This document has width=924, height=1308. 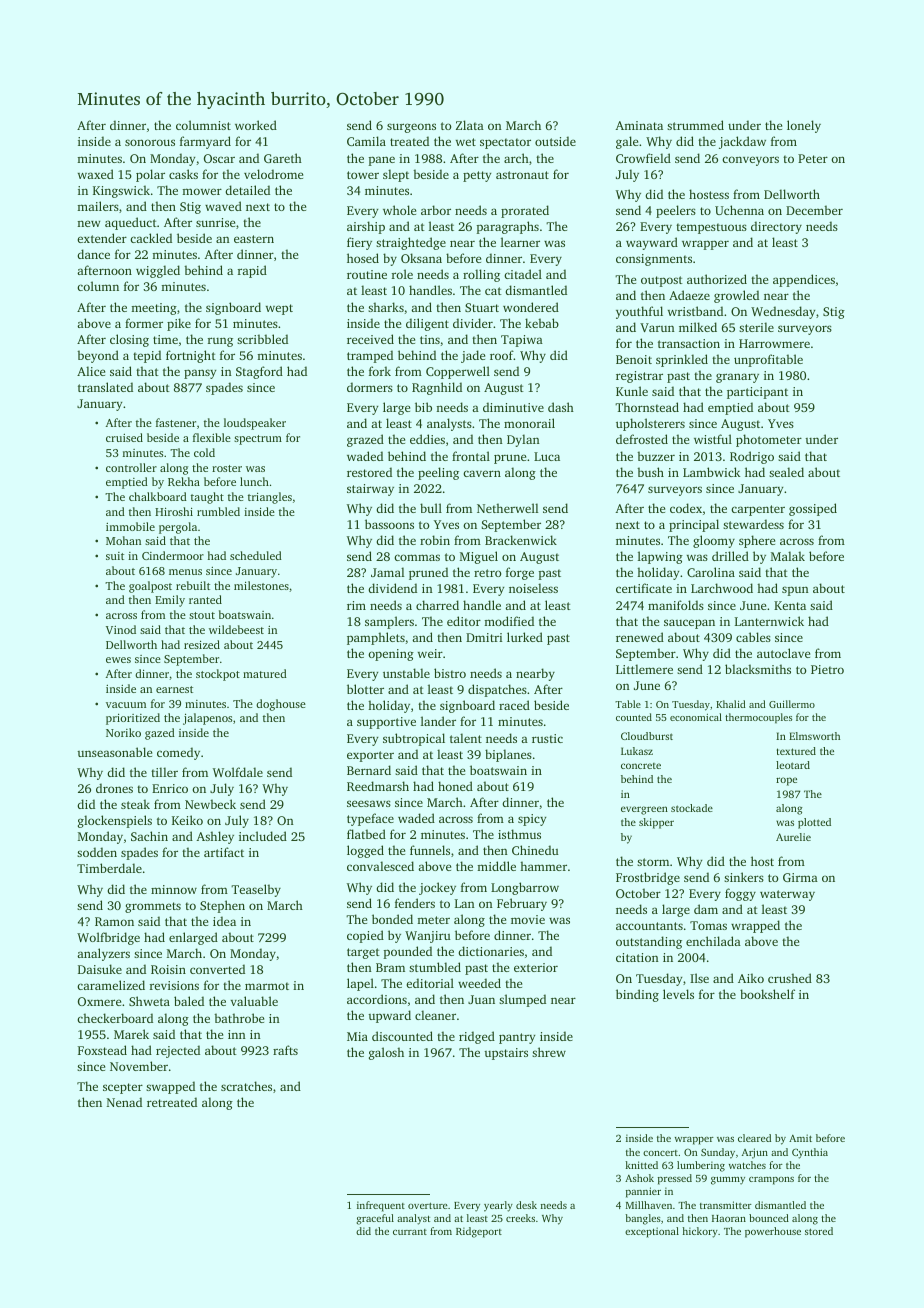 I want to click on powerhouse, so click(x=773, y=1232).
